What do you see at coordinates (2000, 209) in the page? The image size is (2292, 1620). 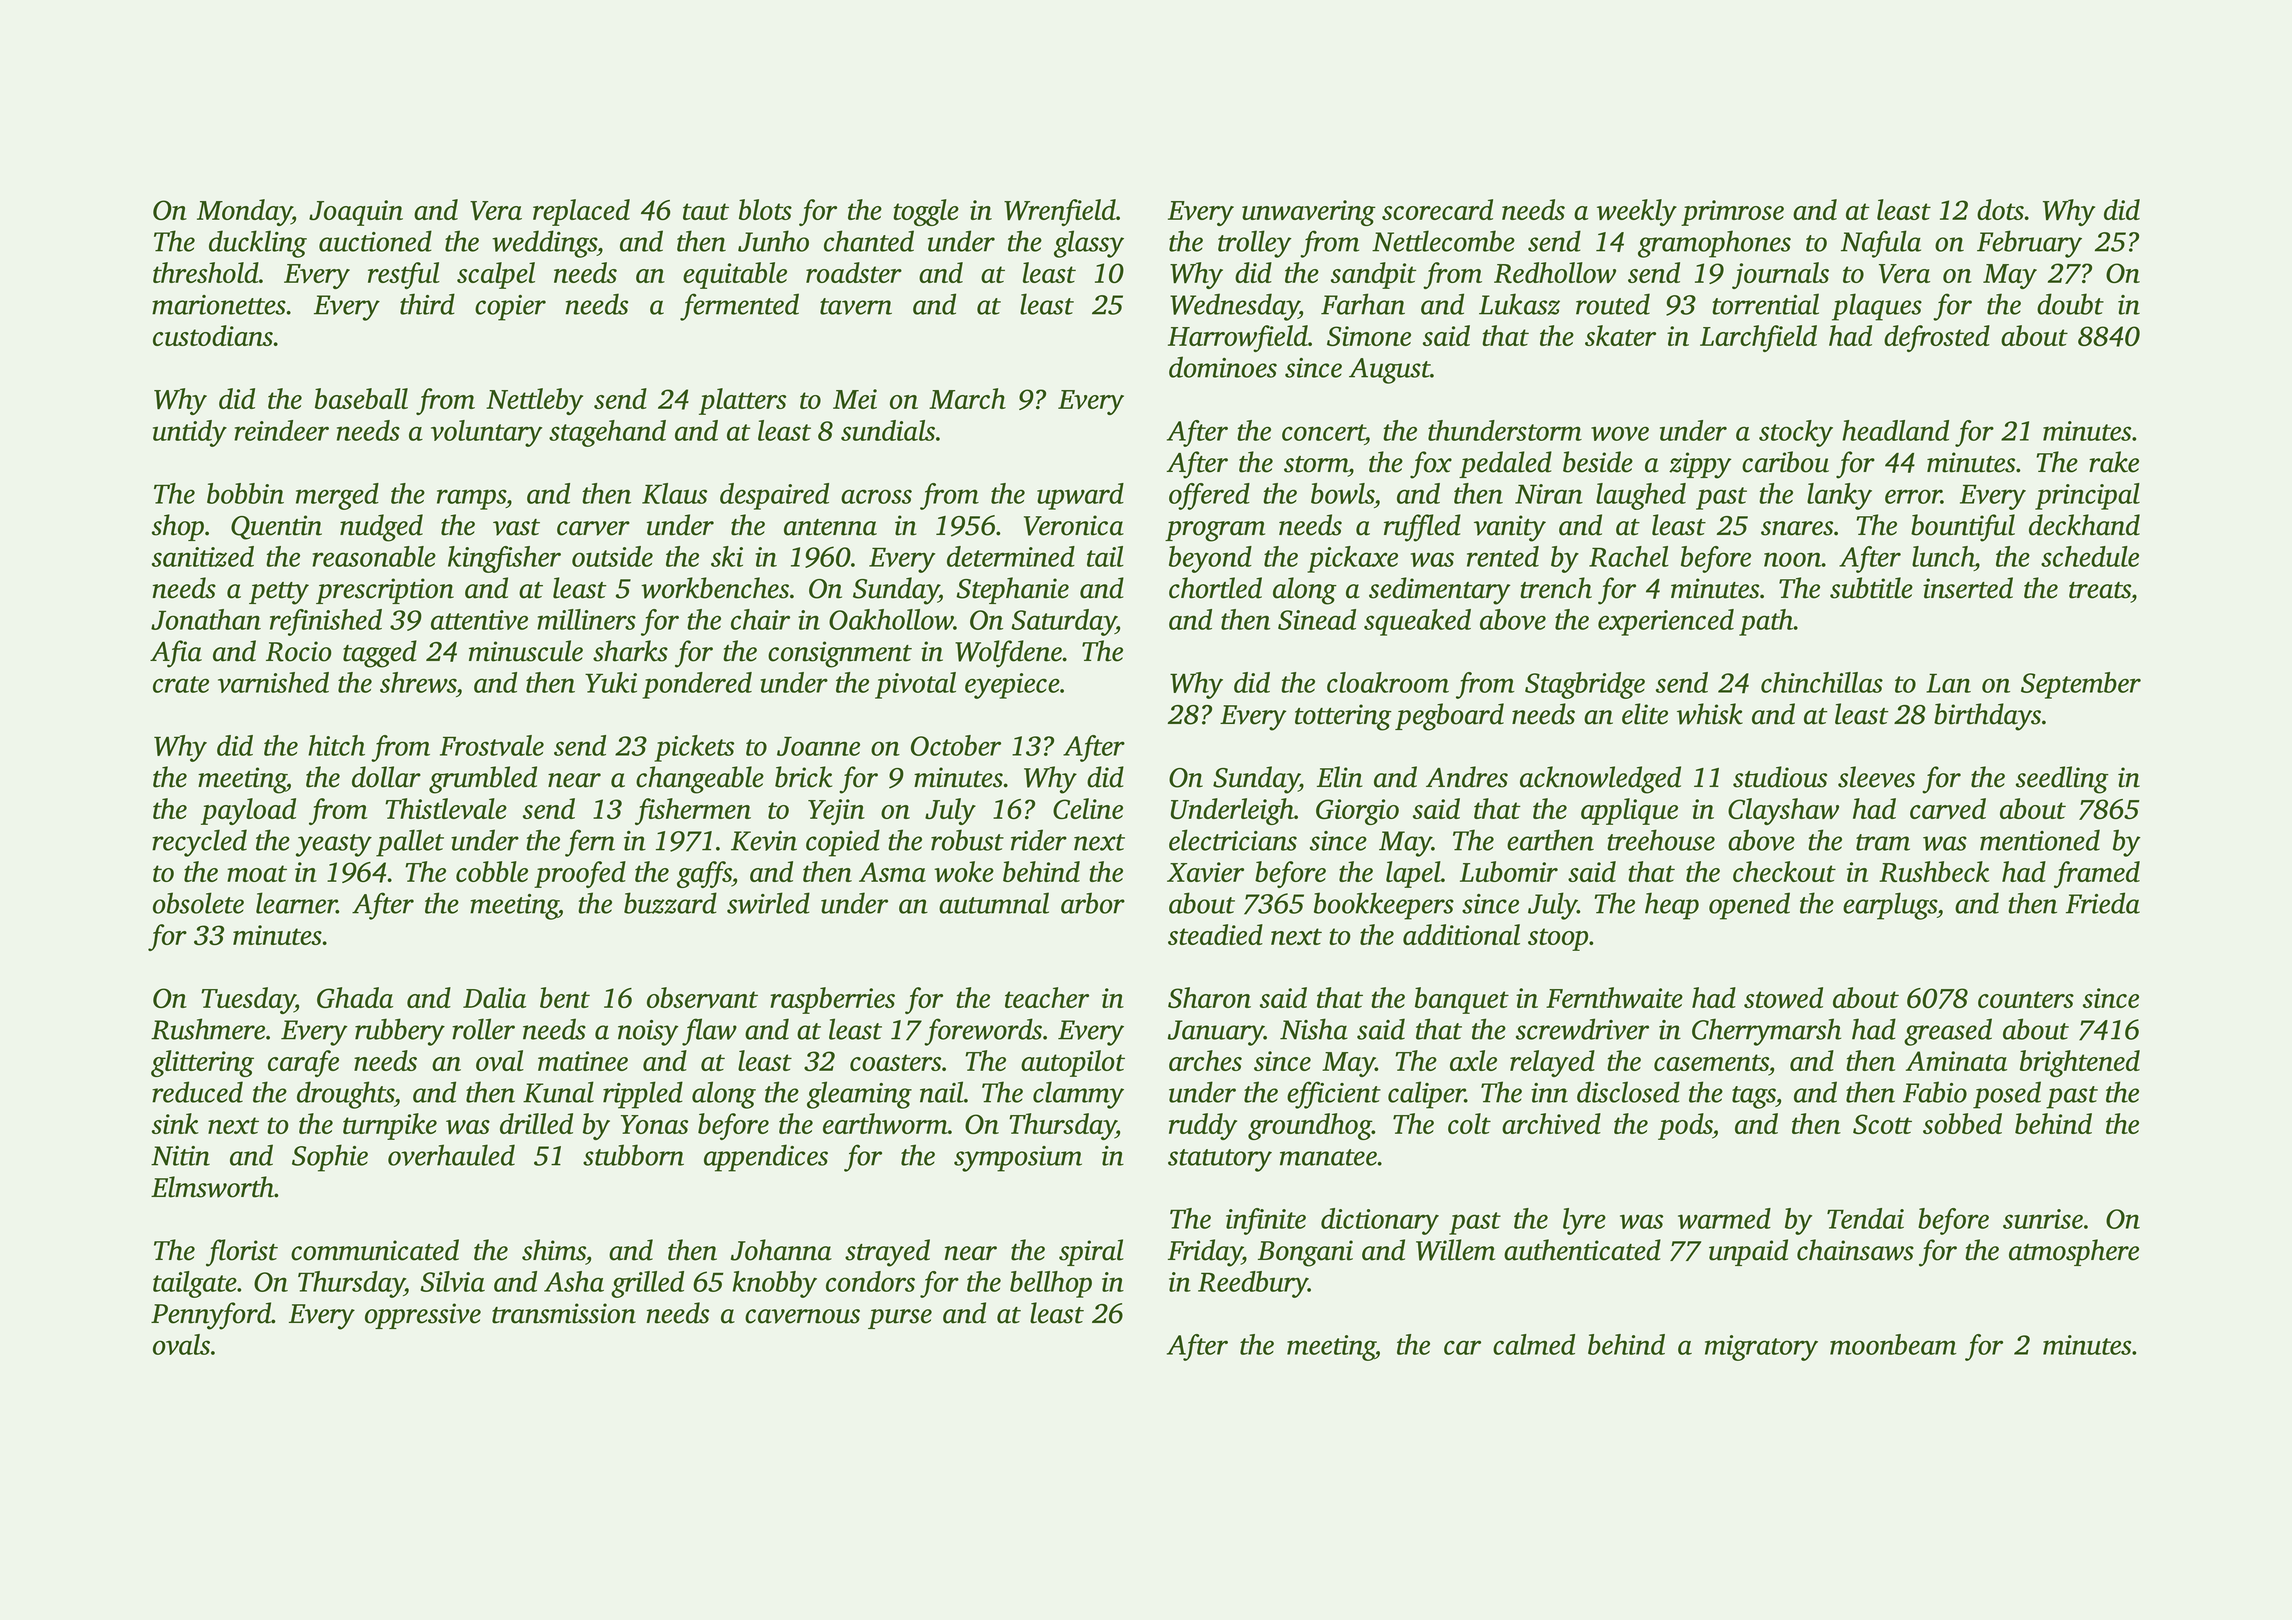 I see `dots` at bounding box center [2000, 209].
